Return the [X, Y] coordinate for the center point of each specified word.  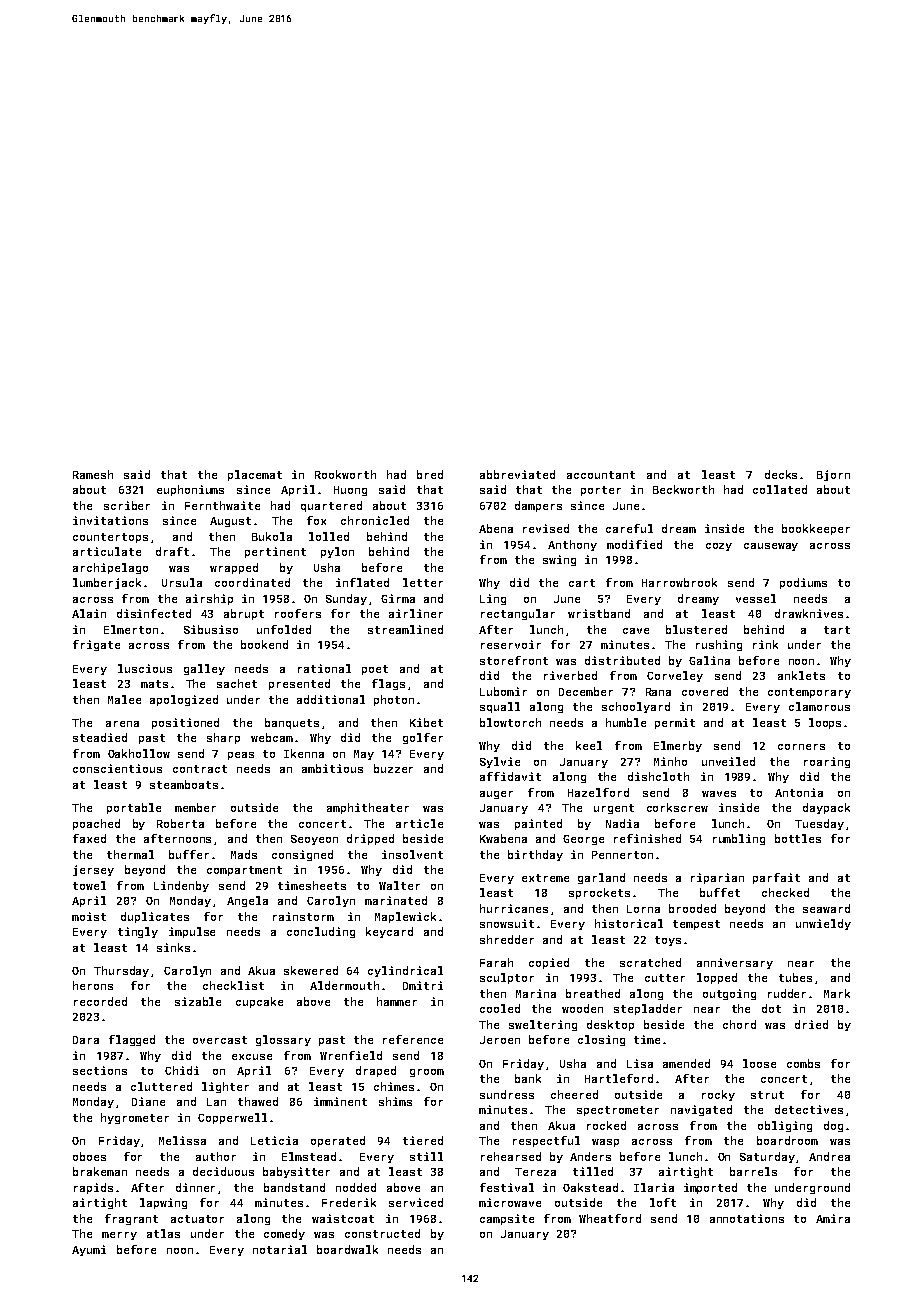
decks [781, 474]
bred [430, 474]
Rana [658, 692]
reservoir [511, 644]
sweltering [543, 1025]
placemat [255, 475]
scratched [650, 962]
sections [100, 1070]
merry [119, 1236]
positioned [185, 723]
